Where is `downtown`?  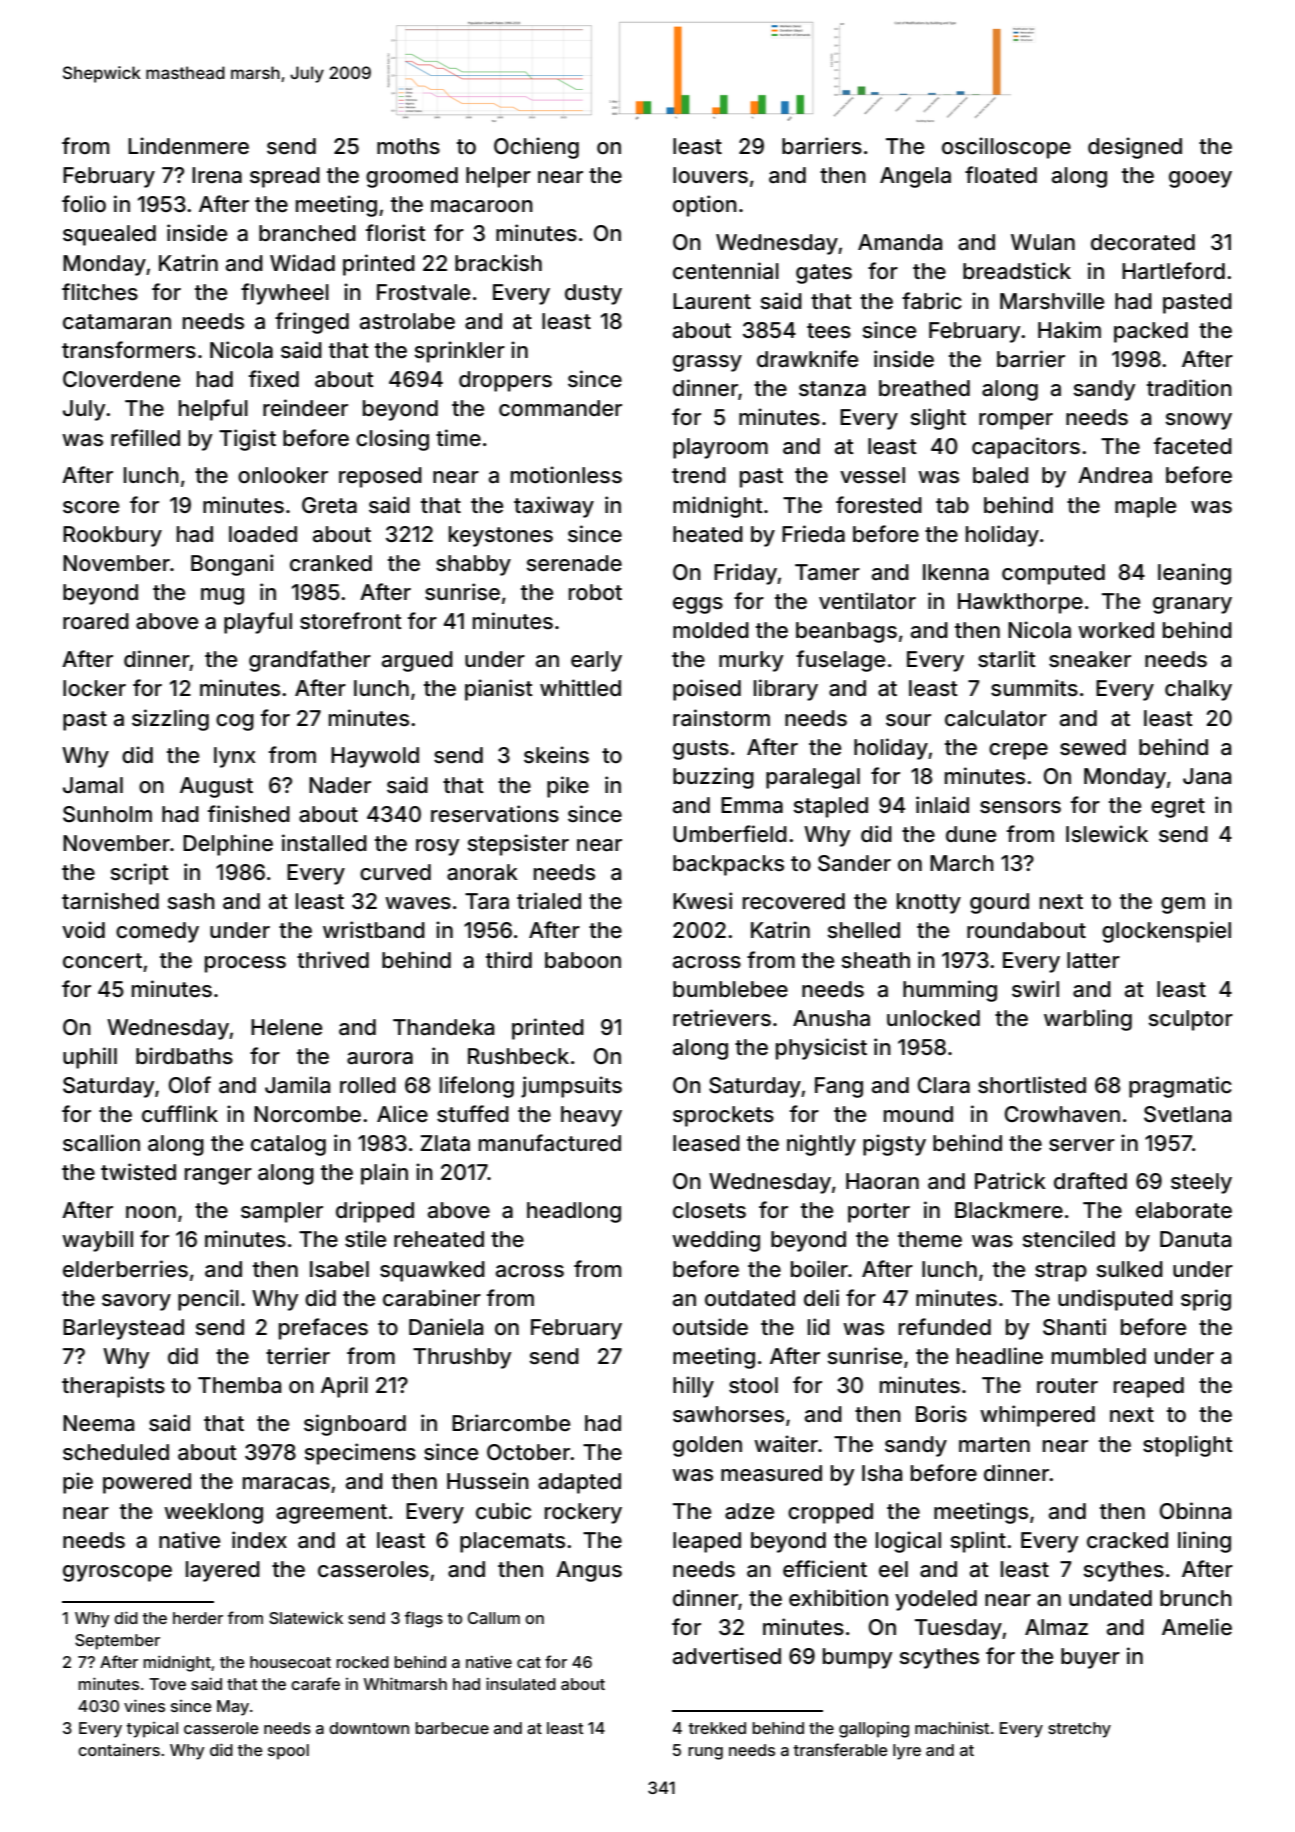
downtown is located at coordinates (369, 1728).
